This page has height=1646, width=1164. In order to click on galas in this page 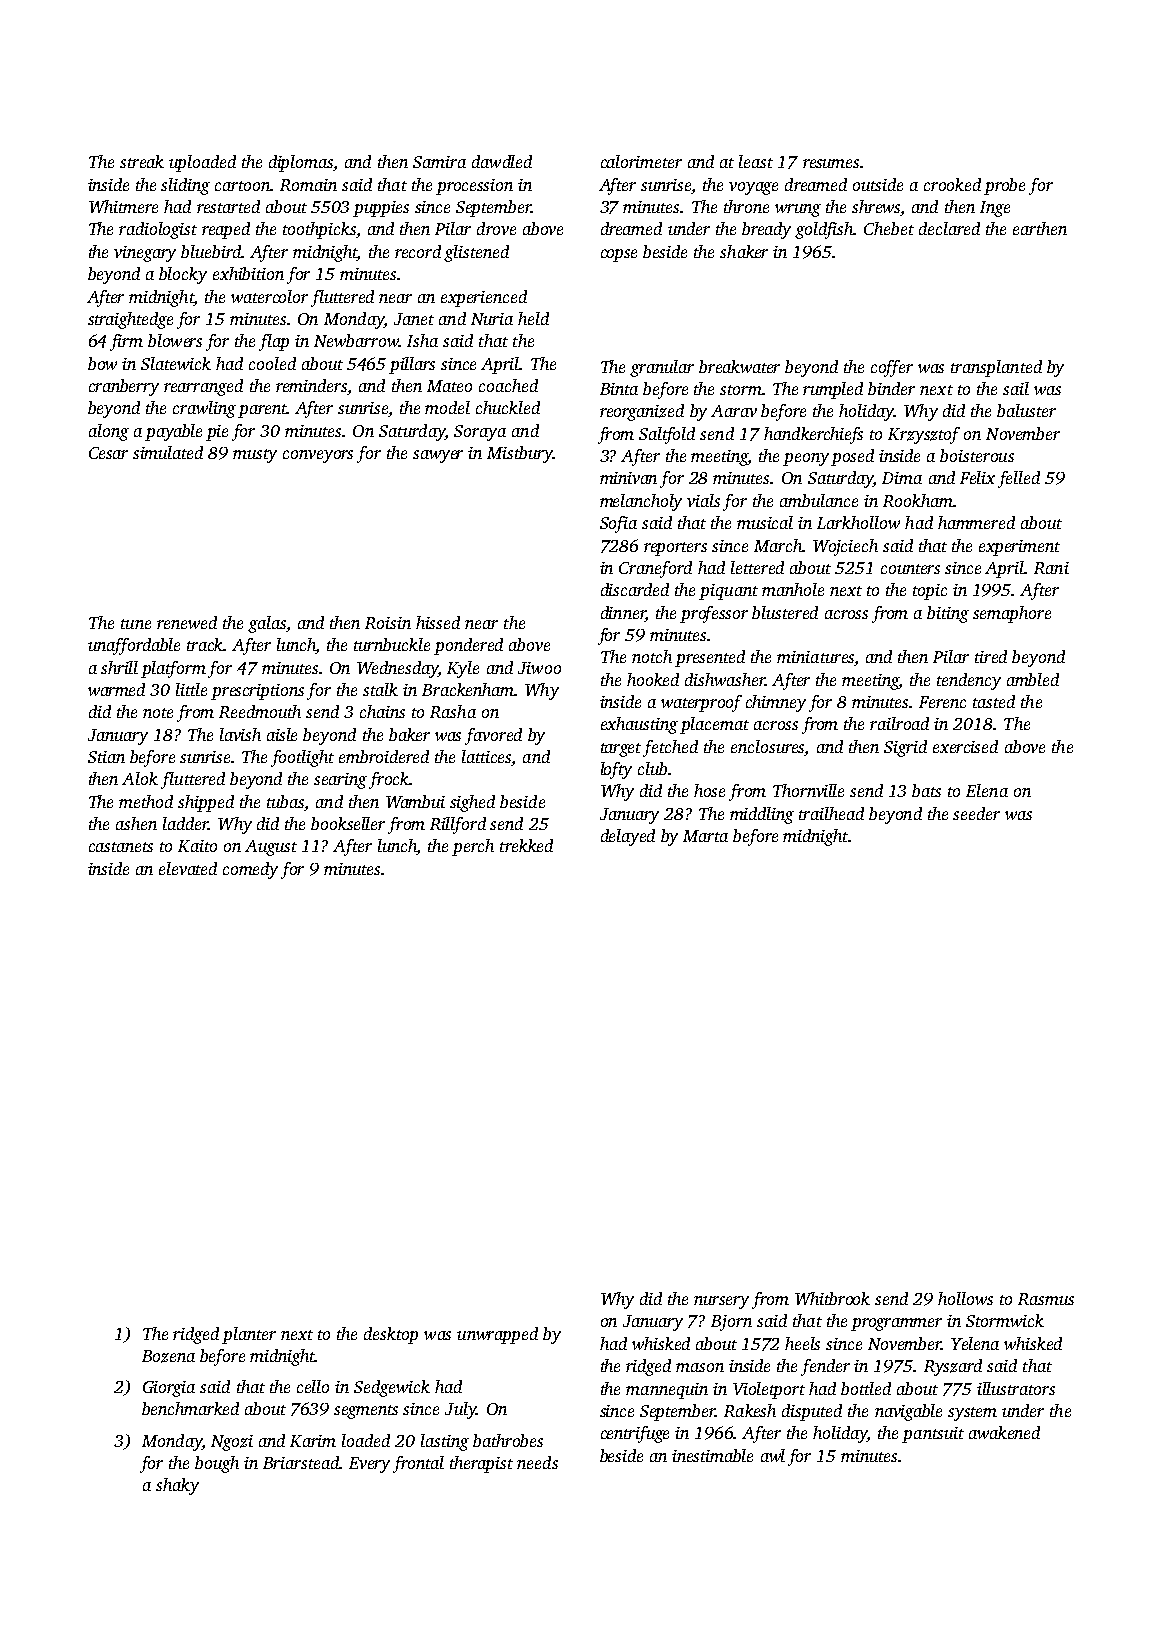, I will do `click(267, 624)`.
